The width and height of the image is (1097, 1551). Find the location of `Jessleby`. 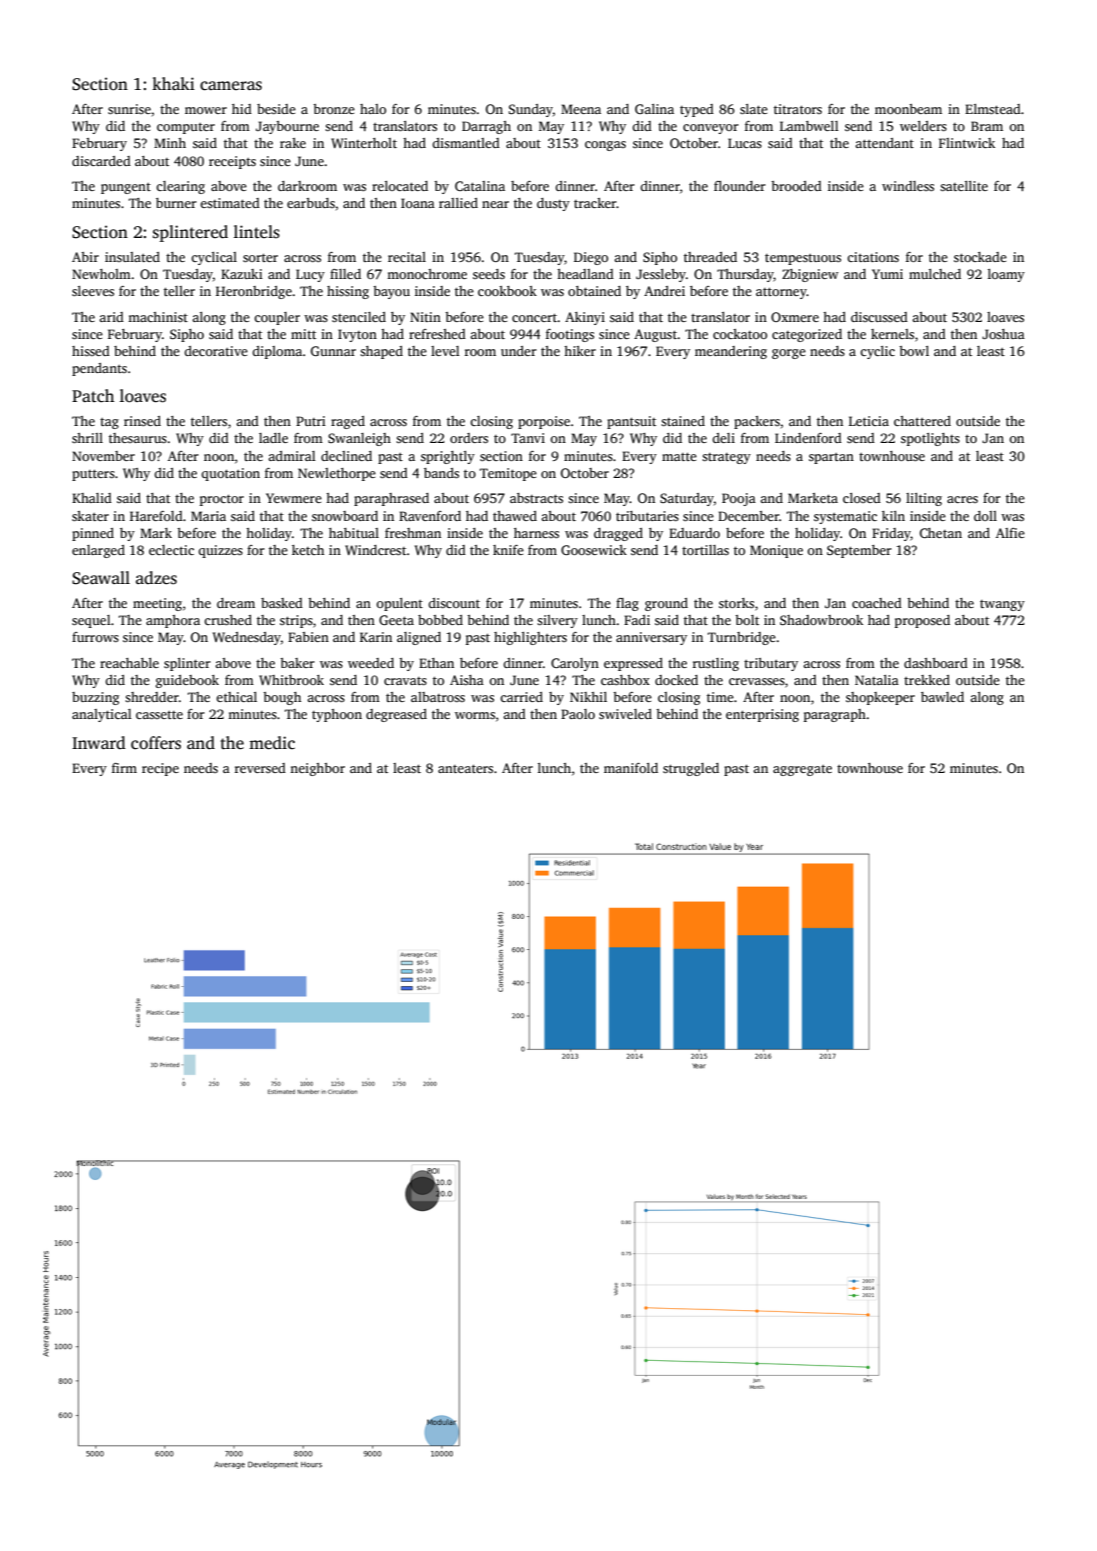

Jessleby is located at coordinates (661, 275).
